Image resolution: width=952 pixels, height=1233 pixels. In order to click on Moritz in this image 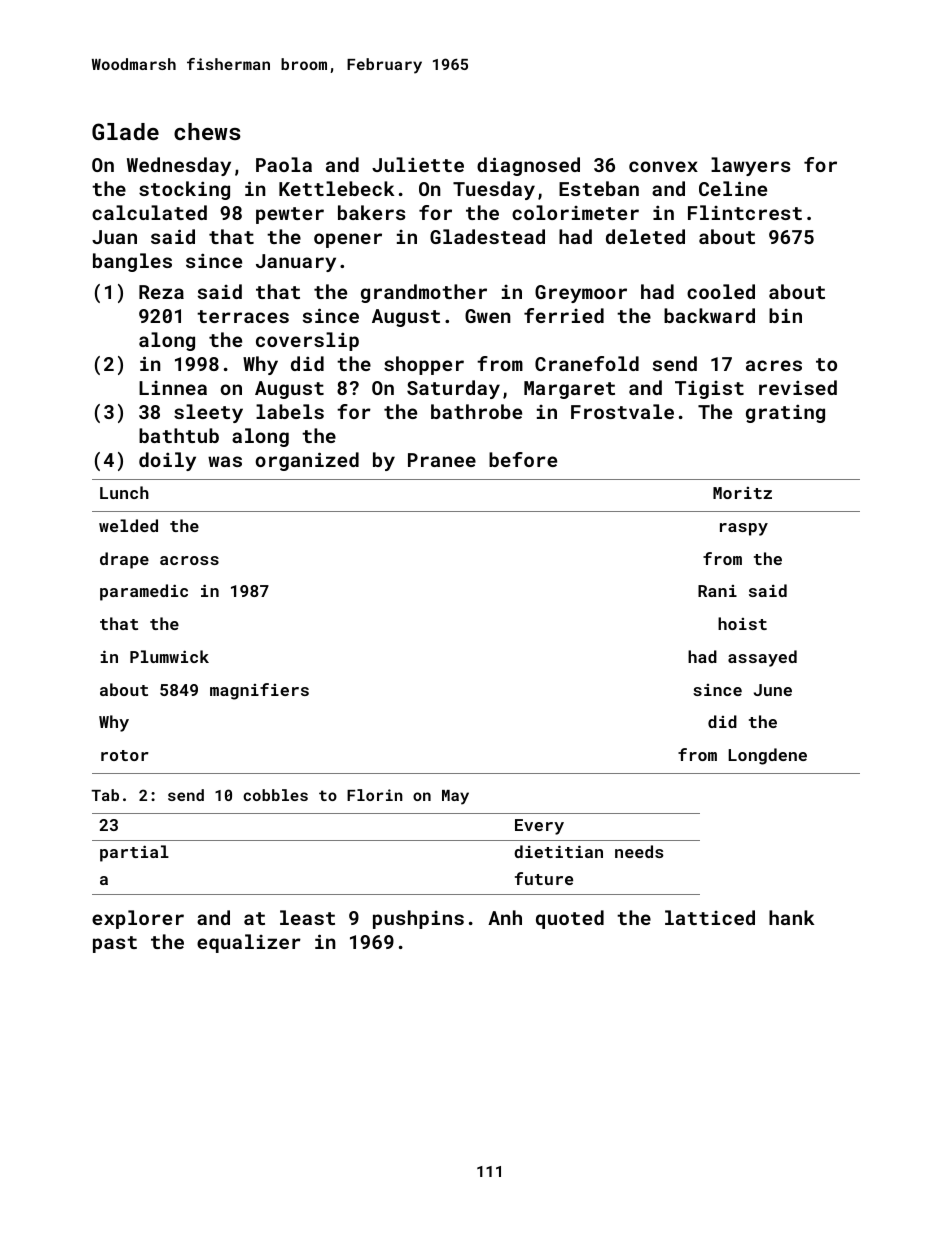, I will do `click(742, 493)`.
